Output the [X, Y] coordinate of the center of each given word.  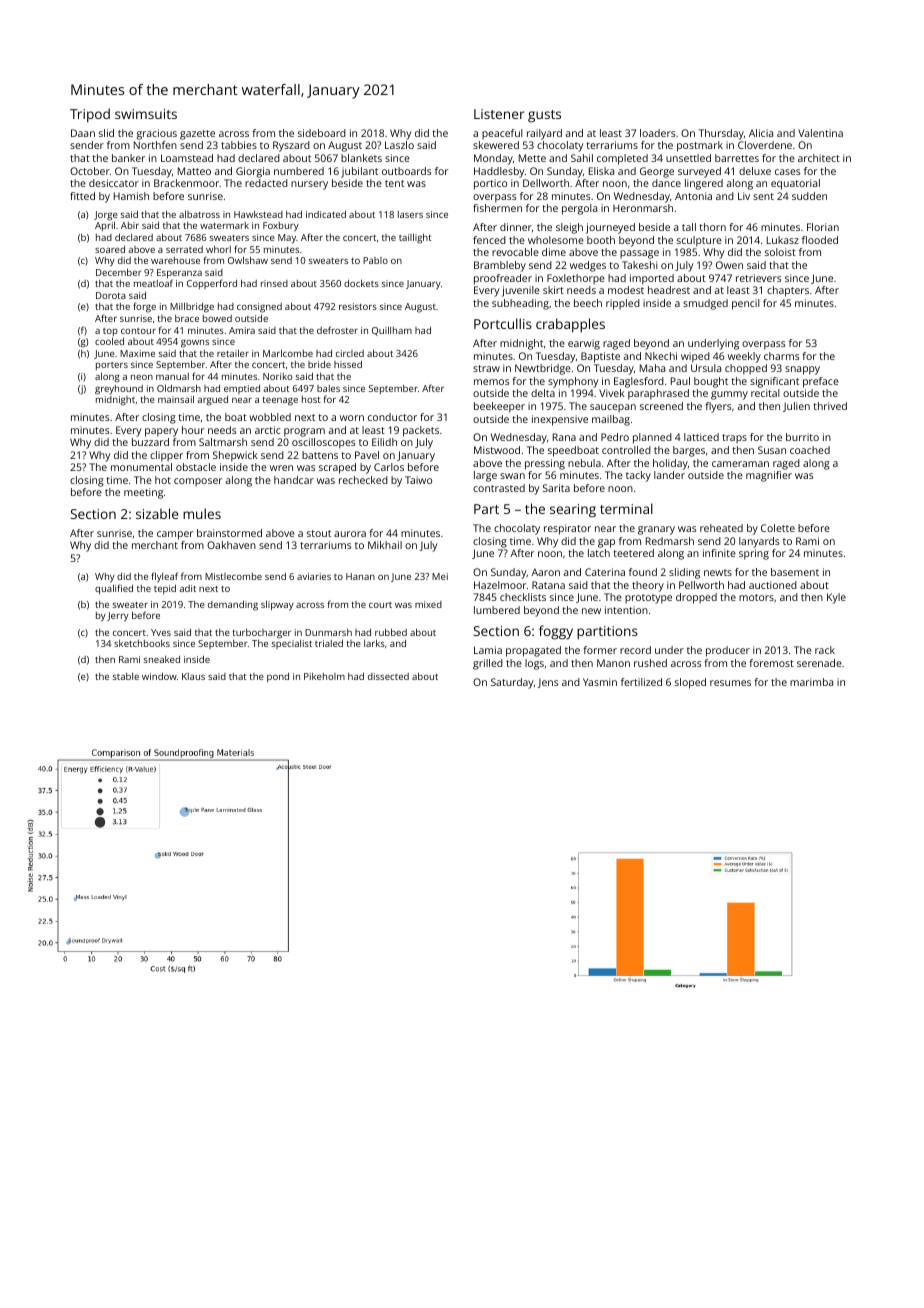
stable [126, 676]
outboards [406, 171]
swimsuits [146, 114]
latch [599, 553]
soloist [780, 252]
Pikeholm [324, 676]
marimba [811, 682]
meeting [143, 493]
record [635, 650]
